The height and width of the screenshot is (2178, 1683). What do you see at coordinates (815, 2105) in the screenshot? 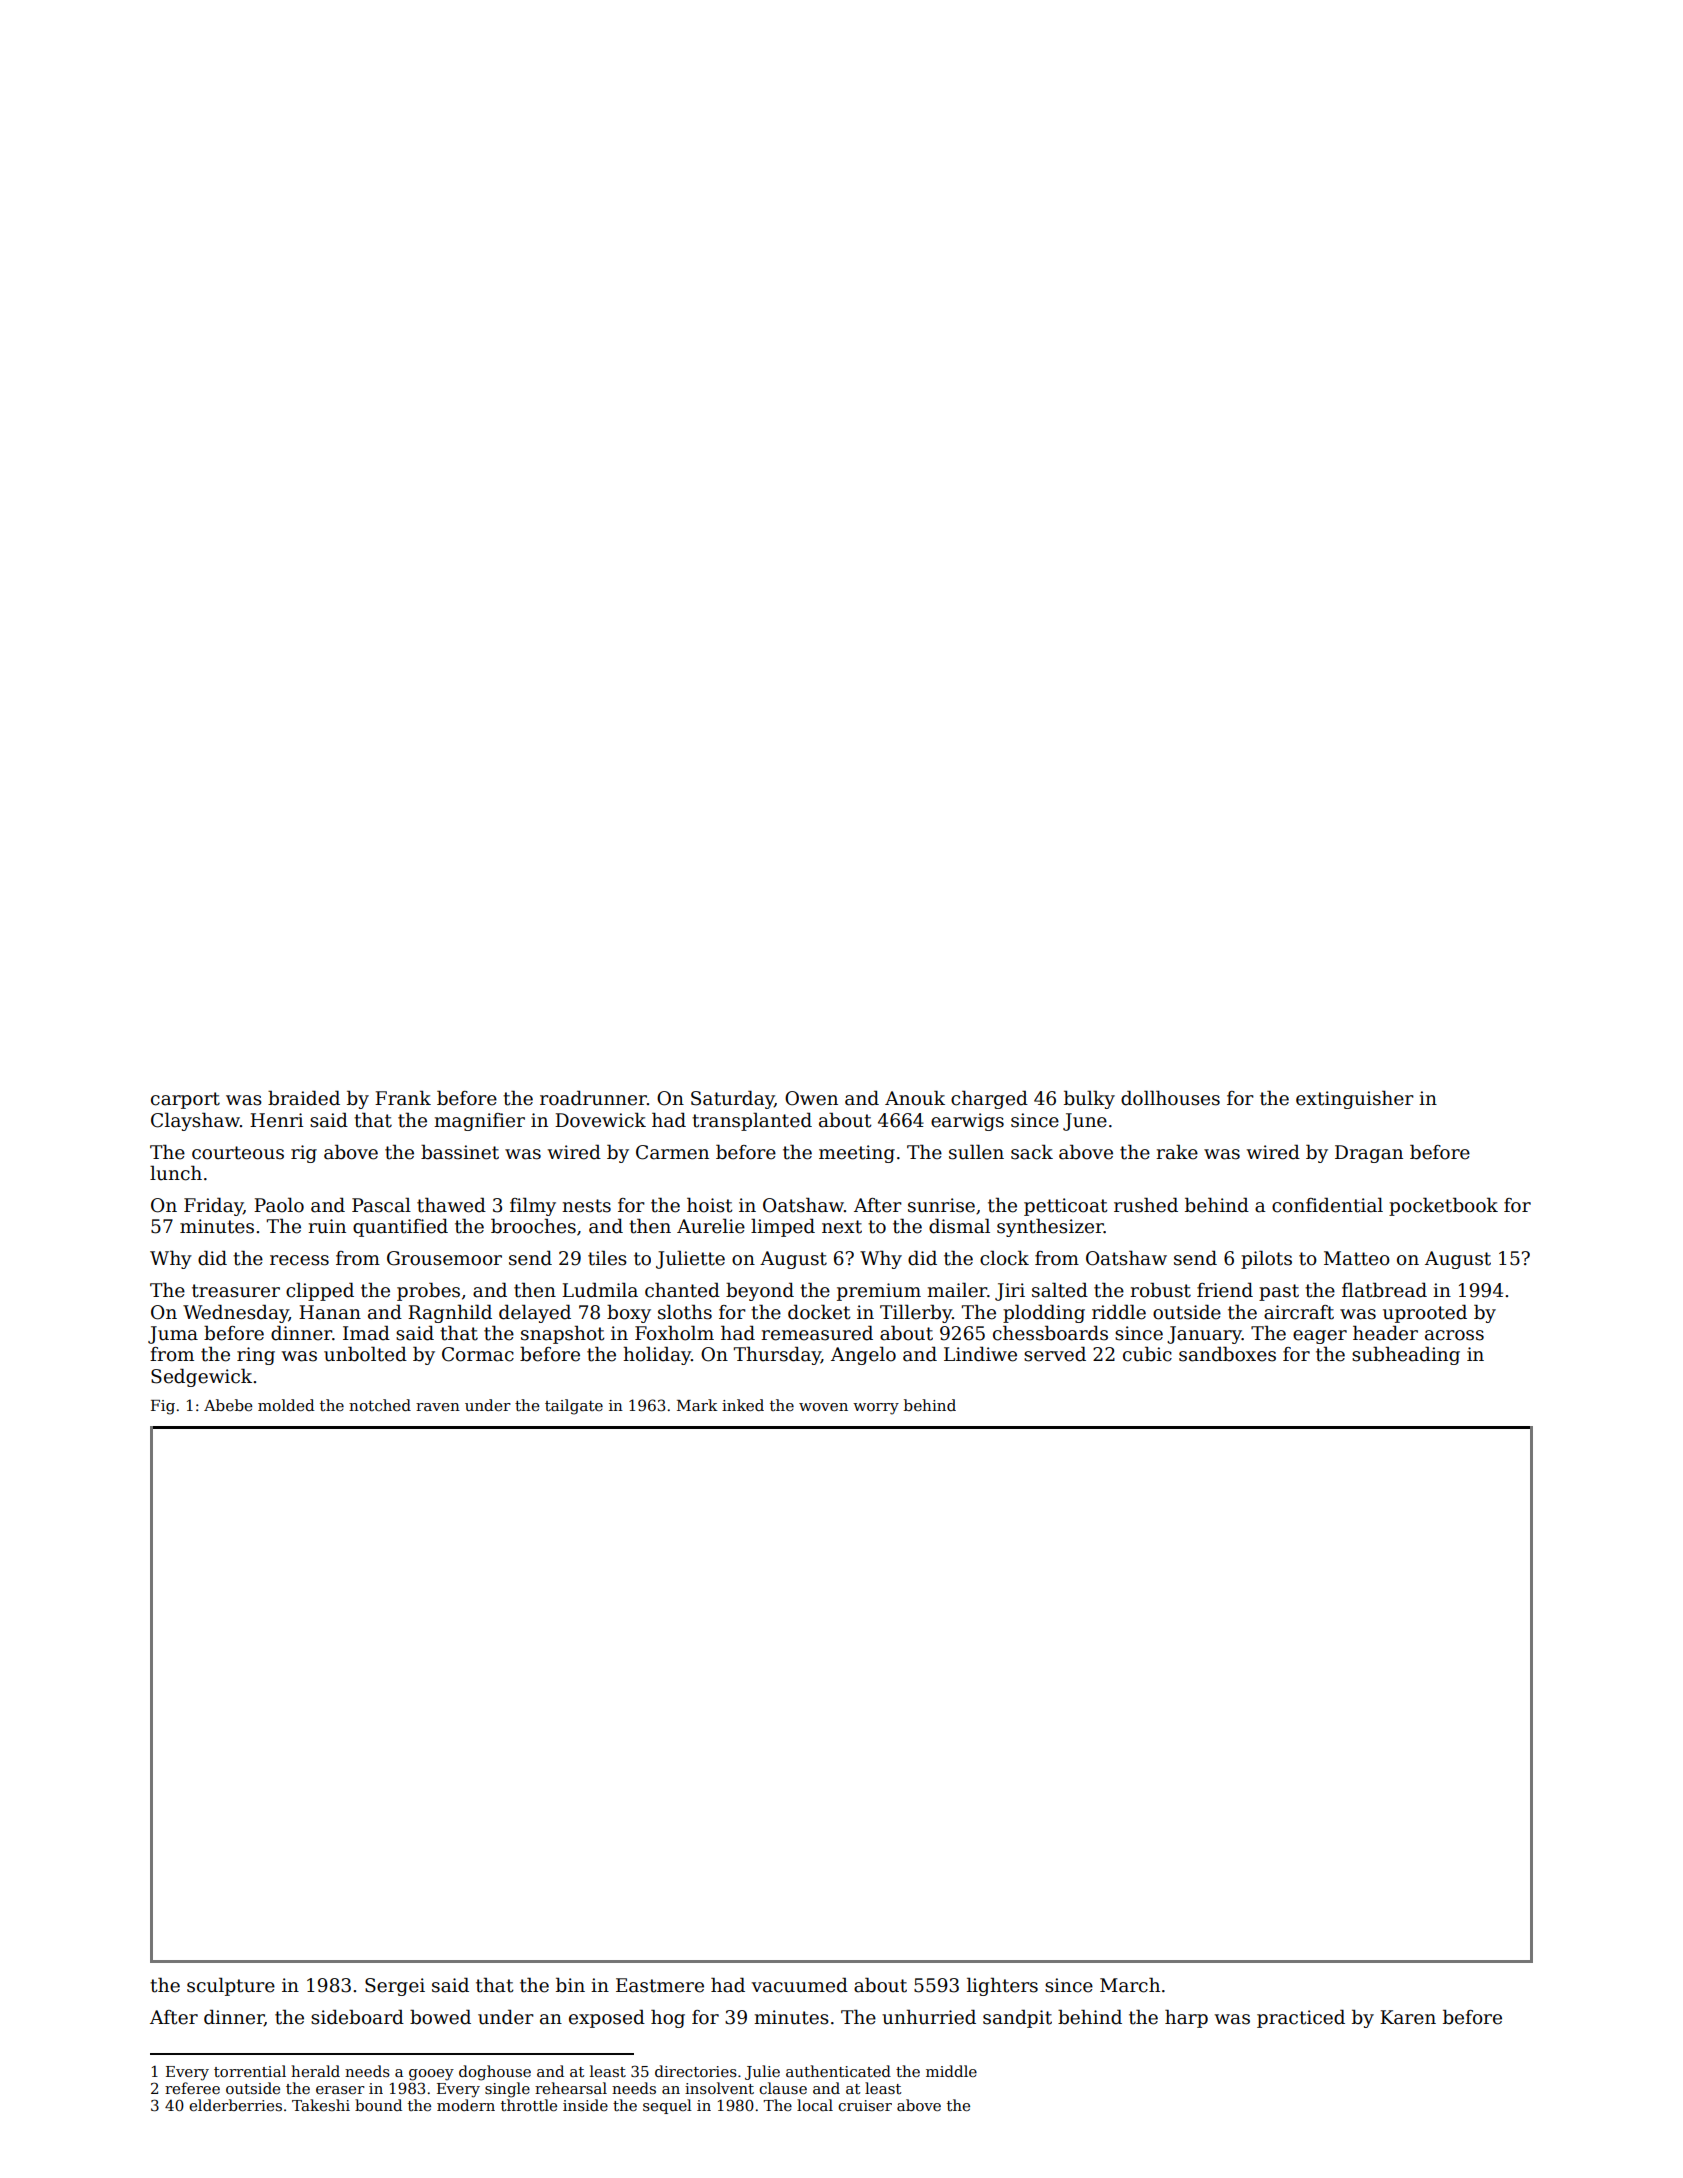
I see `local` at bounding box center [815, 2105].
